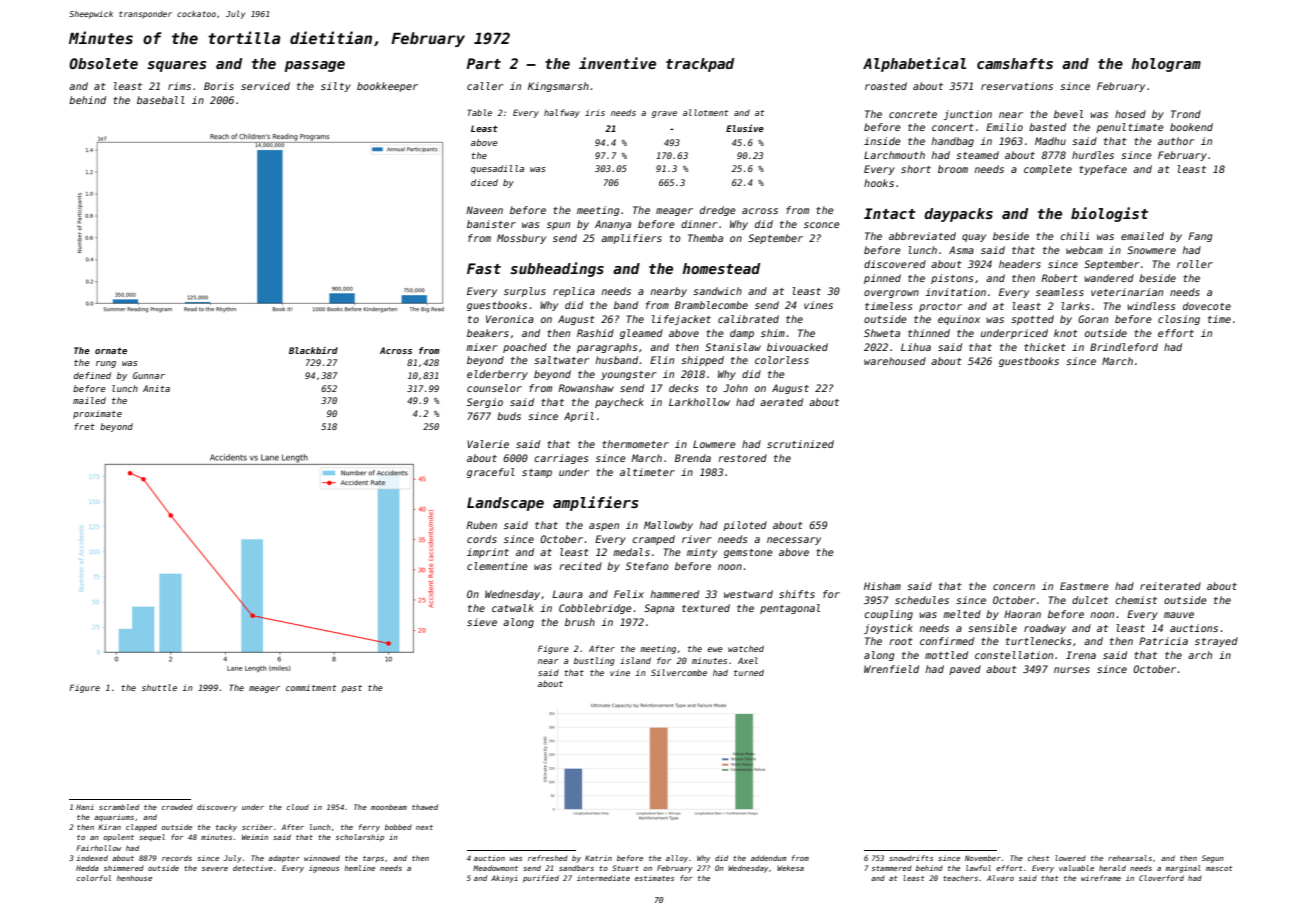  Describe the element at coordinates (103, 63) in the page. I see `Obsolete` at that location.
